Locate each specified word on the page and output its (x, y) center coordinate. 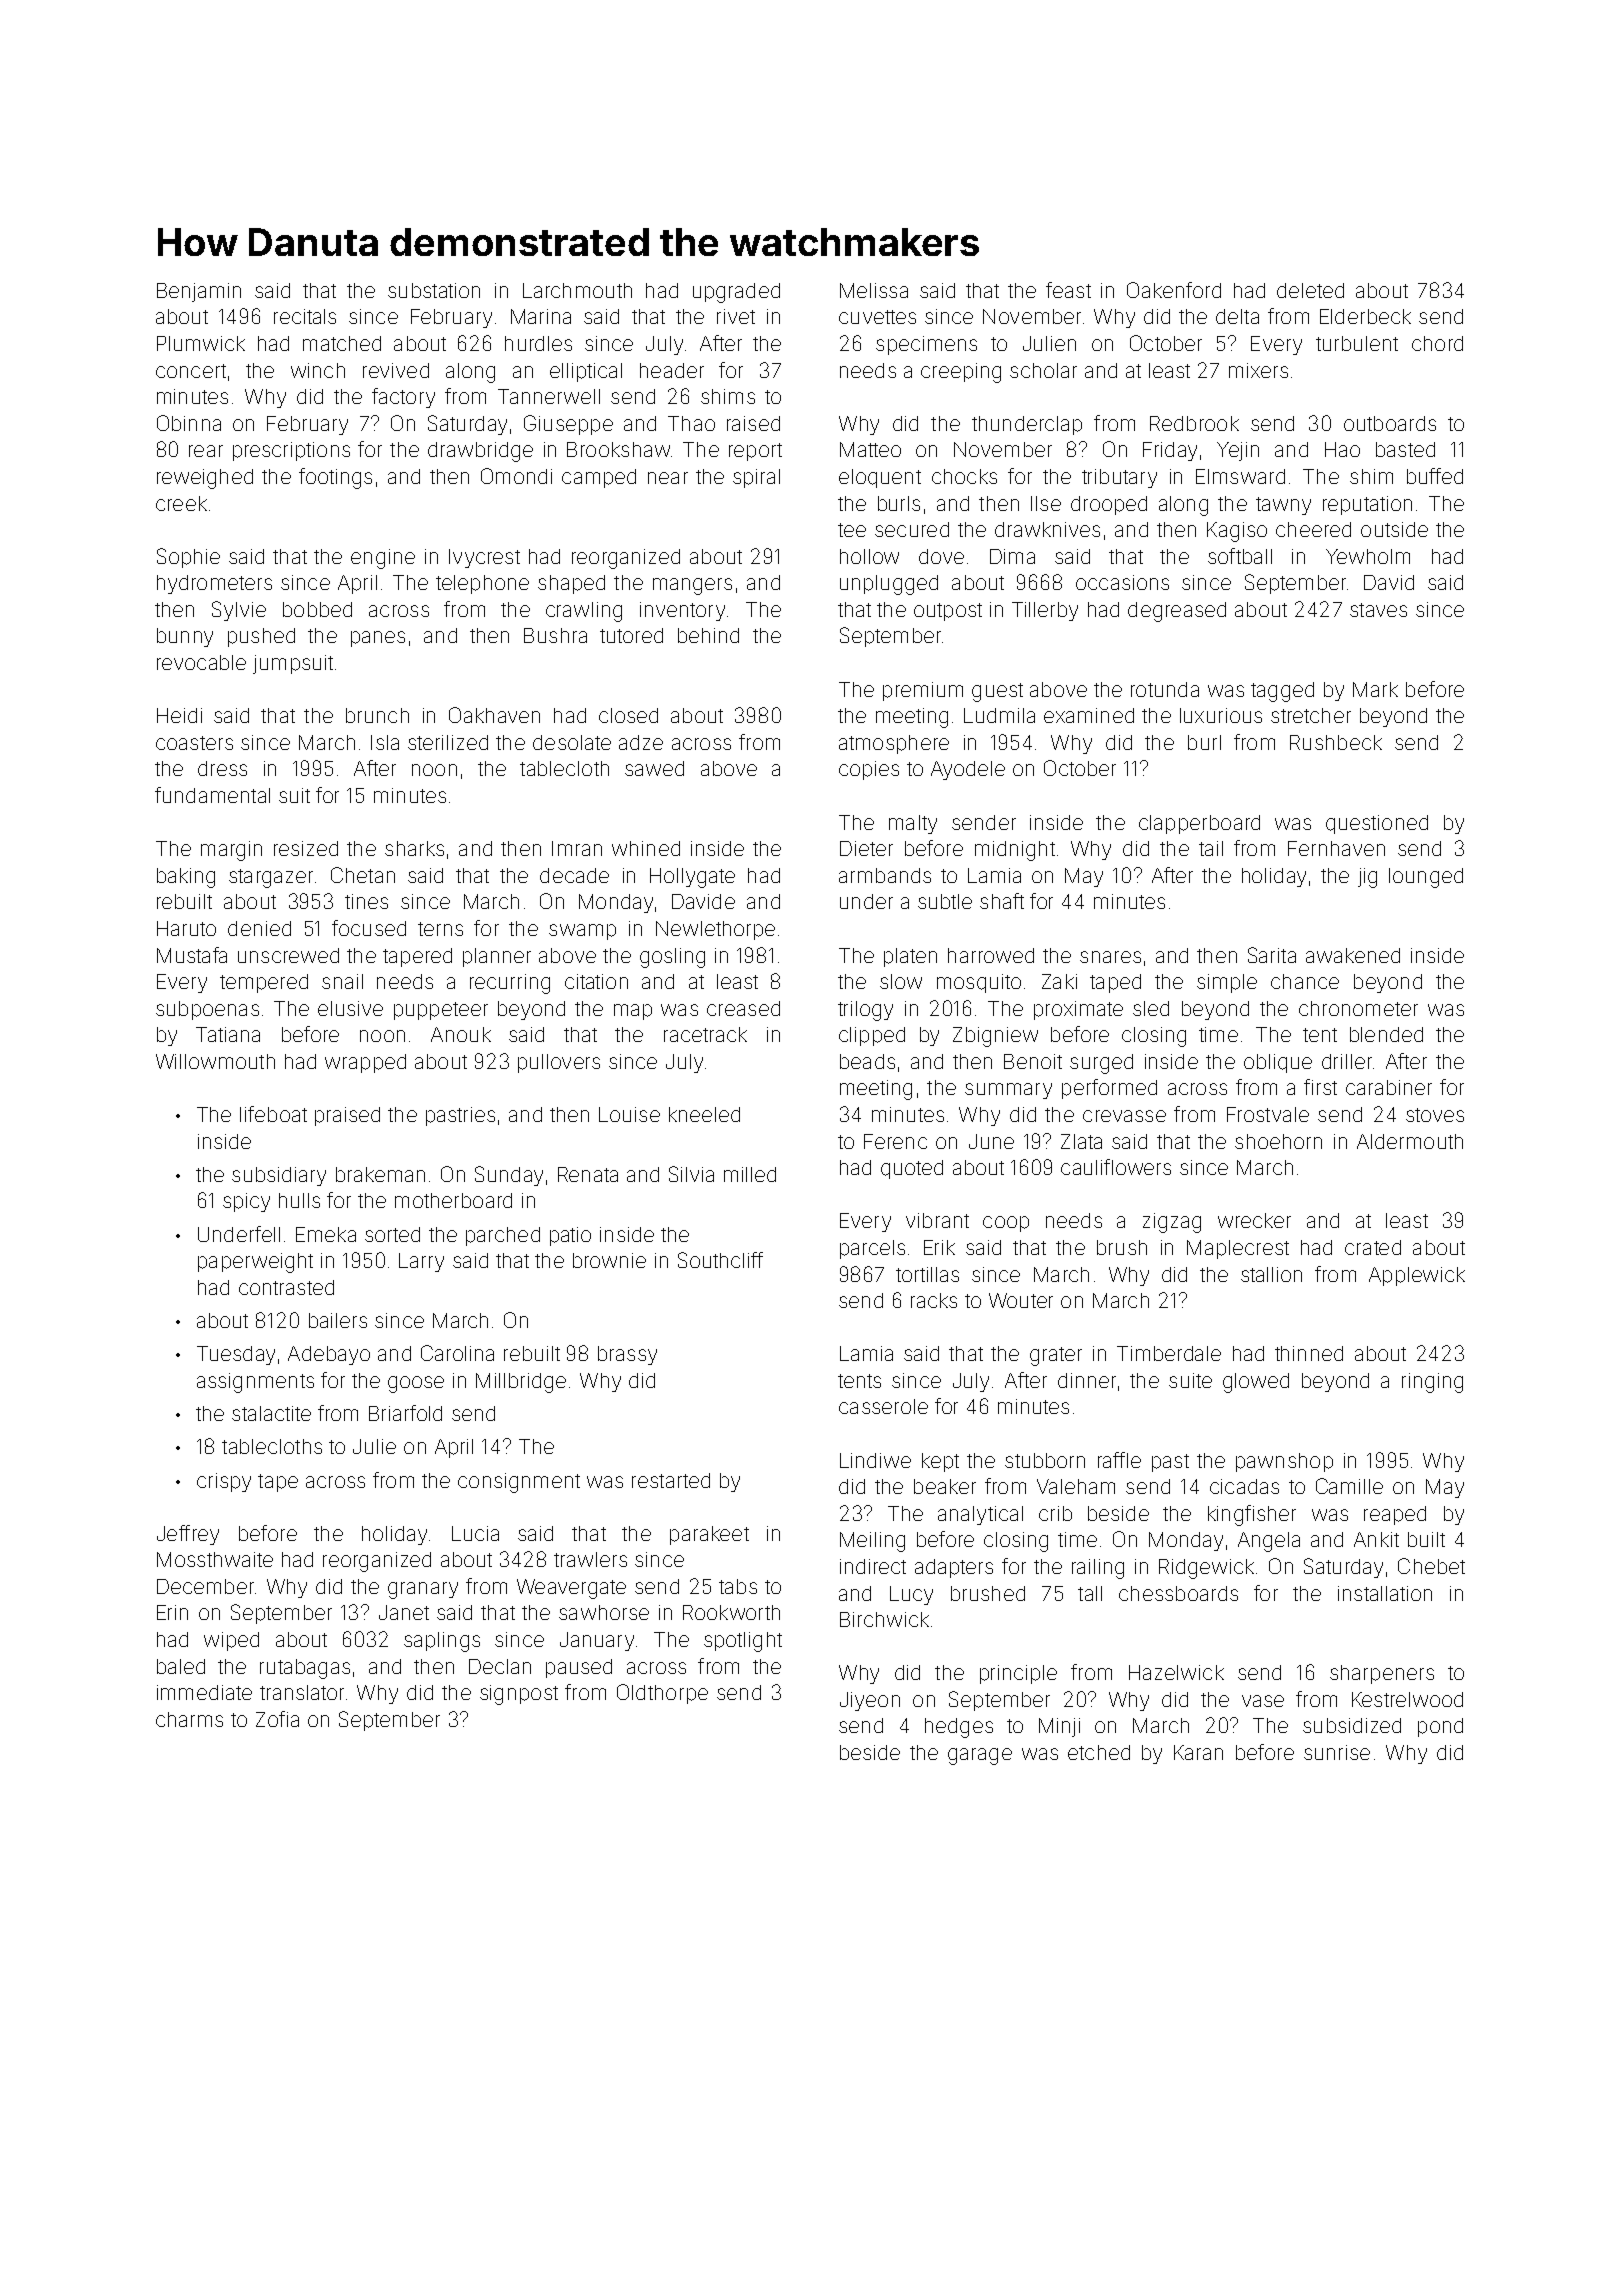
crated (1373, 1247)
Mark (1375, 689)
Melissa (874, 290)
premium (923, 691)
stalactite (271, 1413)
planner (497, 957)
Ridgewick (1206, 1569)
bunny (185, 637)
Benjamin (199, 292)
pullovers (559, 1063)
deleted (1310, 290)
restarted (671, 1480)
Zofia (277, 1719)
